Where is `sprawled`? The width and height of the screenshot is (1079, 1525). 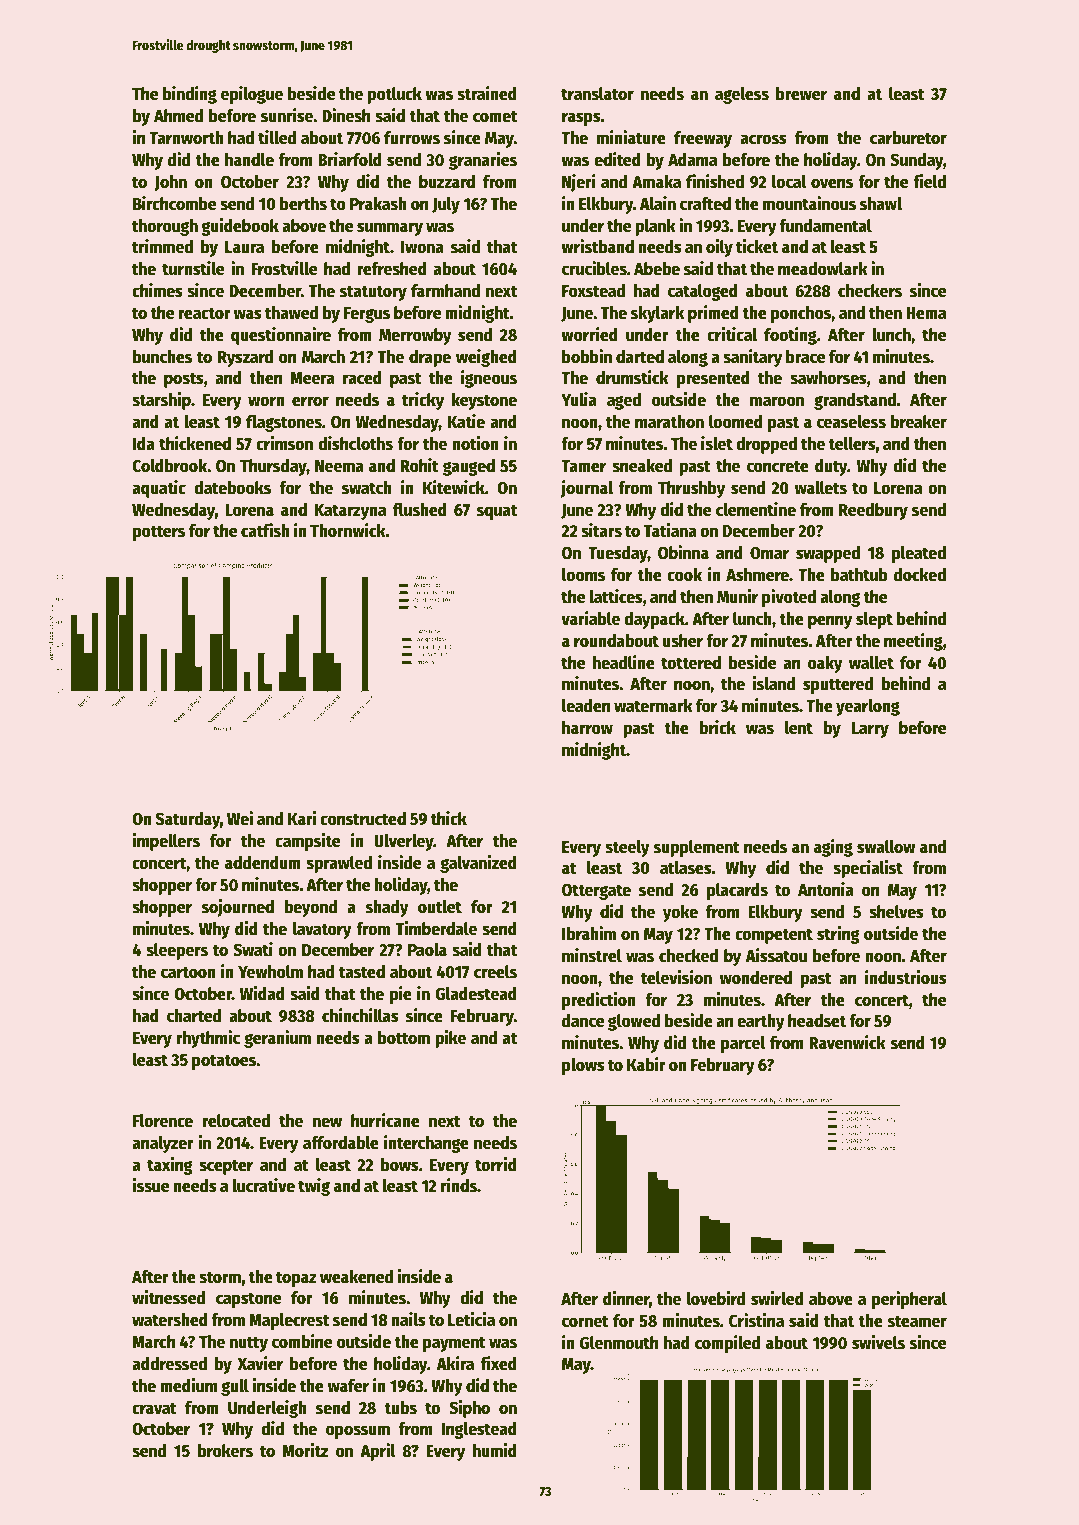
sprawled is located at coordinates (339, 864).
